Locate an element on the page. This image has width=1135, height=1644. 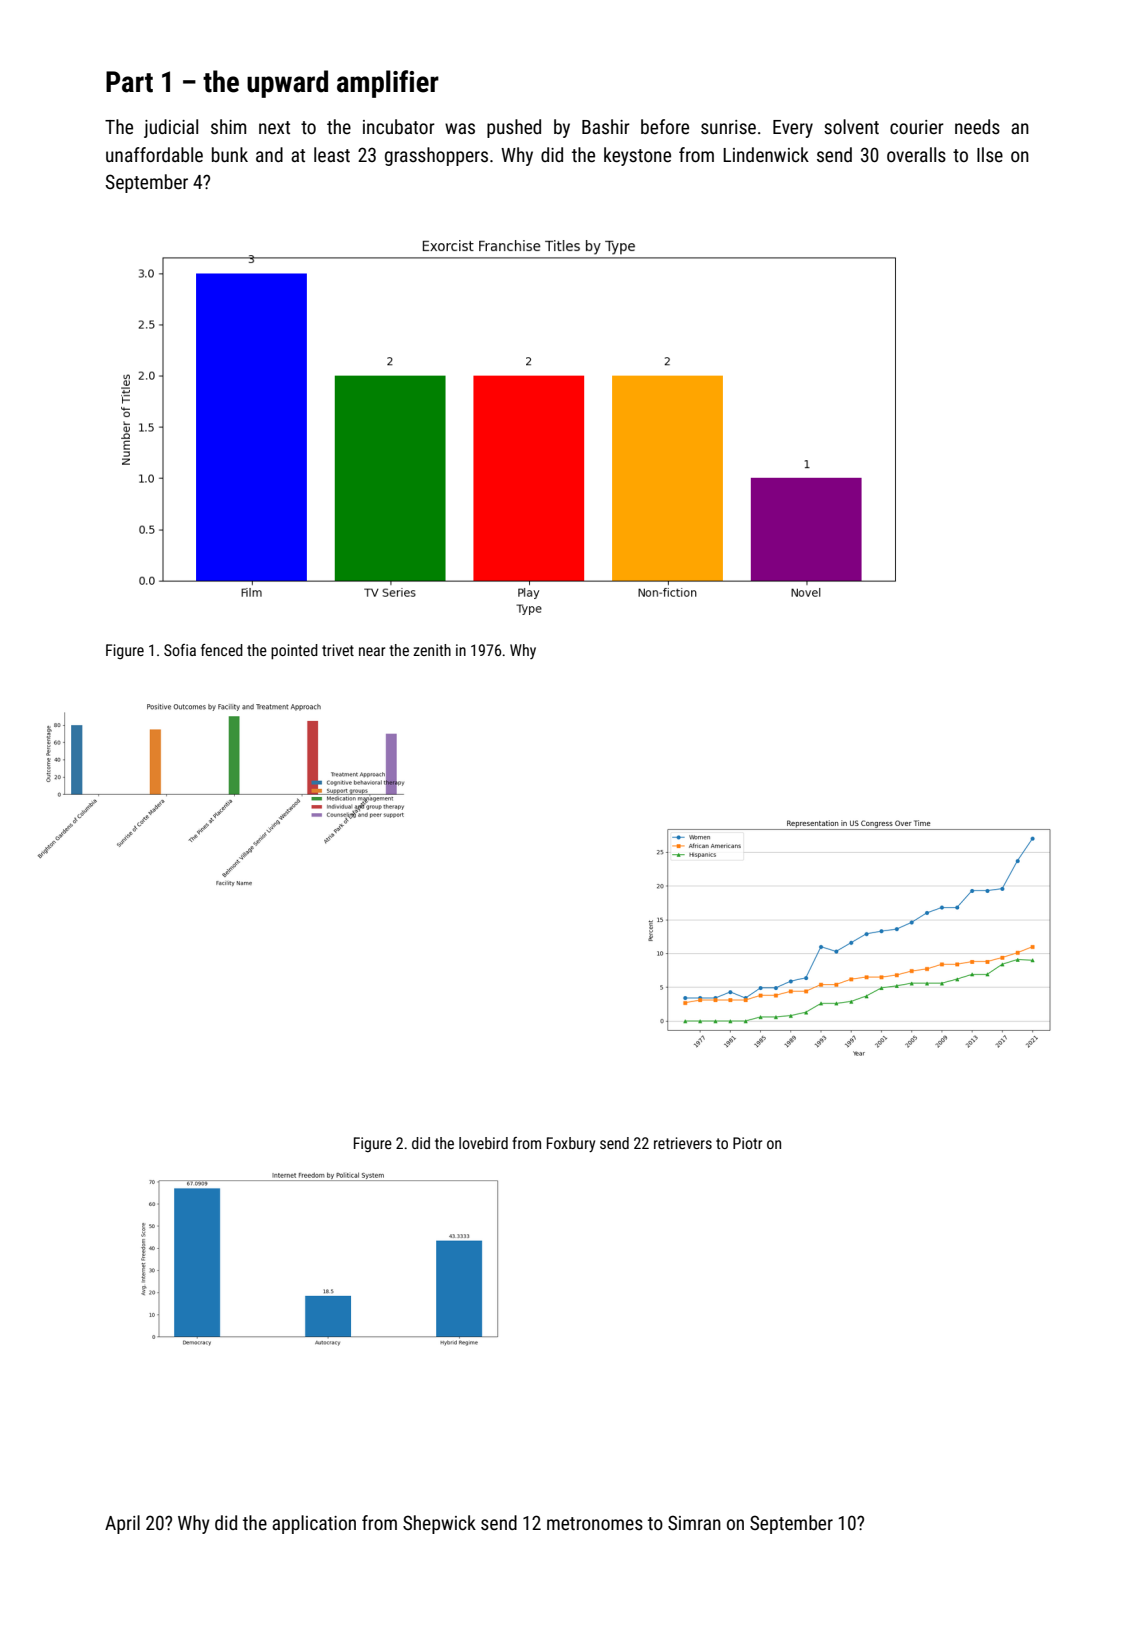
Foxbury is located at coordinates (571, 1144).
